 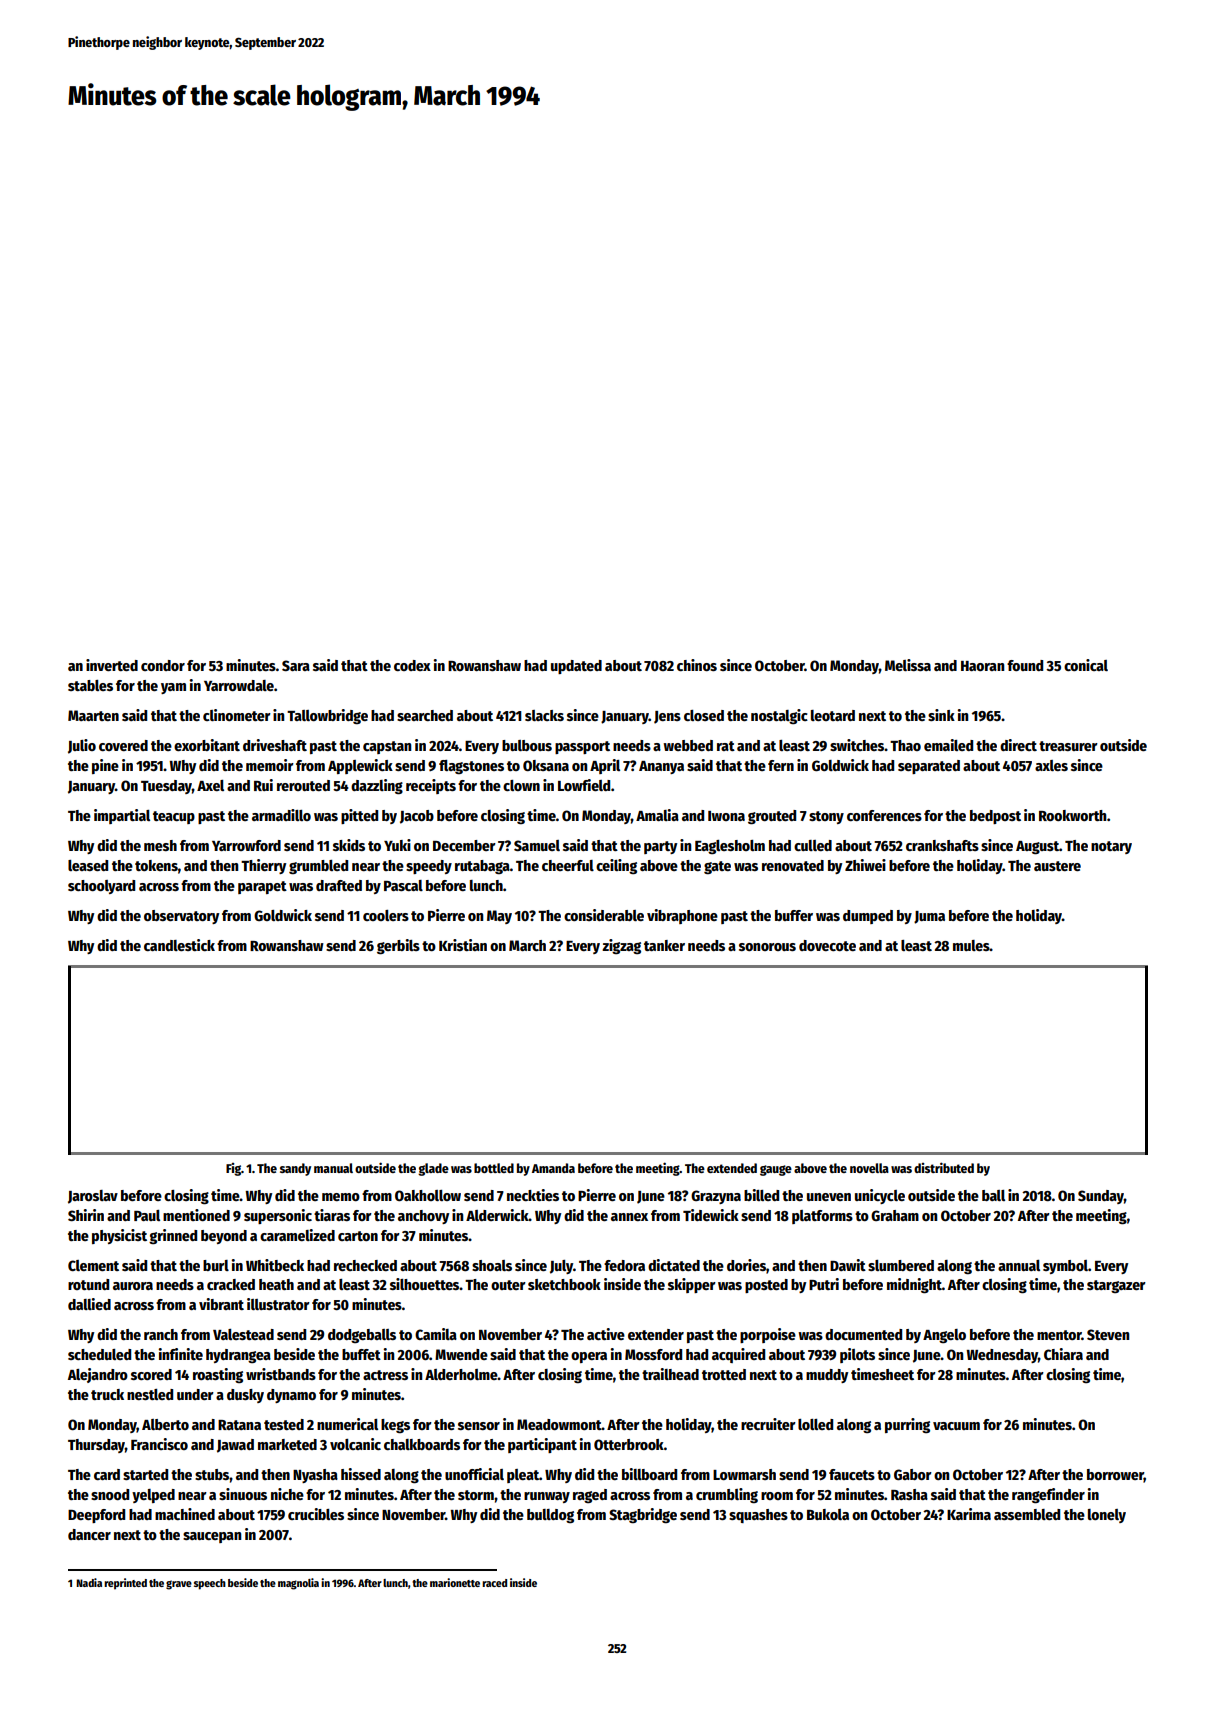 What do you see at coordinates (412, 665) in the image?
I see `codex` at bounding box center [412, 665].
